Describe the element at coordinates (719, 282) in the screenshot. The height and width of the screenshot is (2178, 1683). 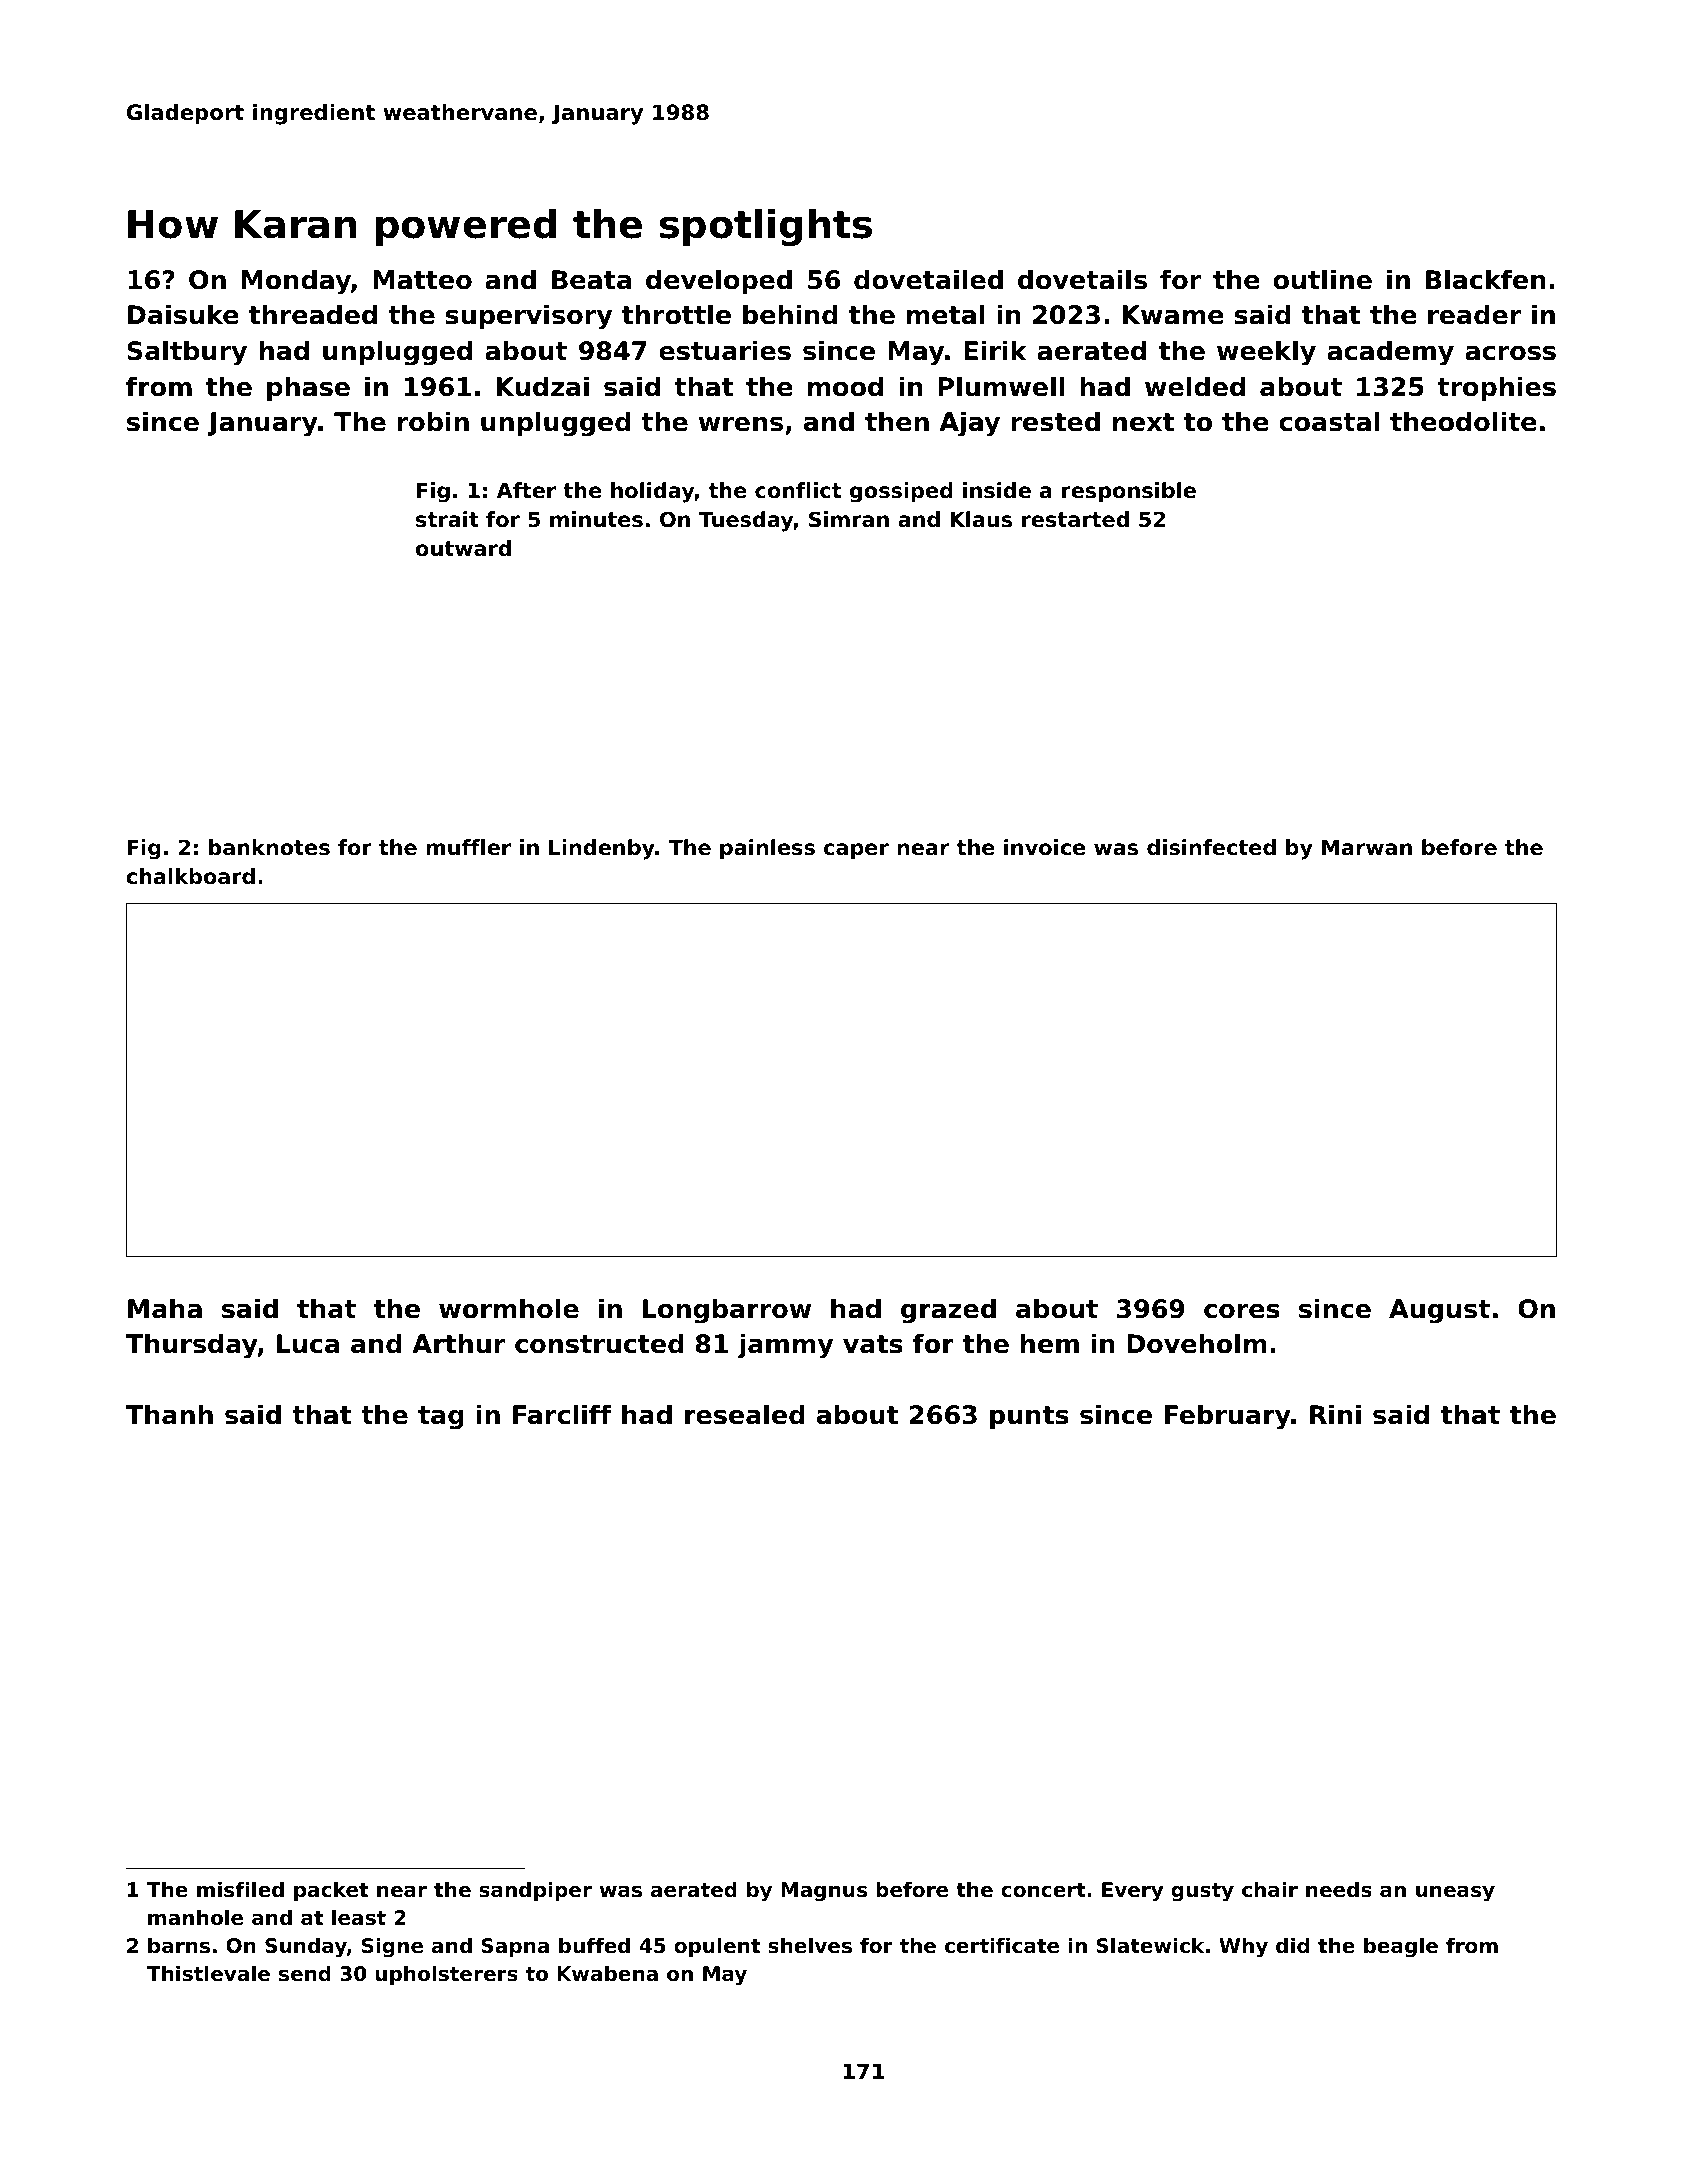
I see `developed` at that location.
